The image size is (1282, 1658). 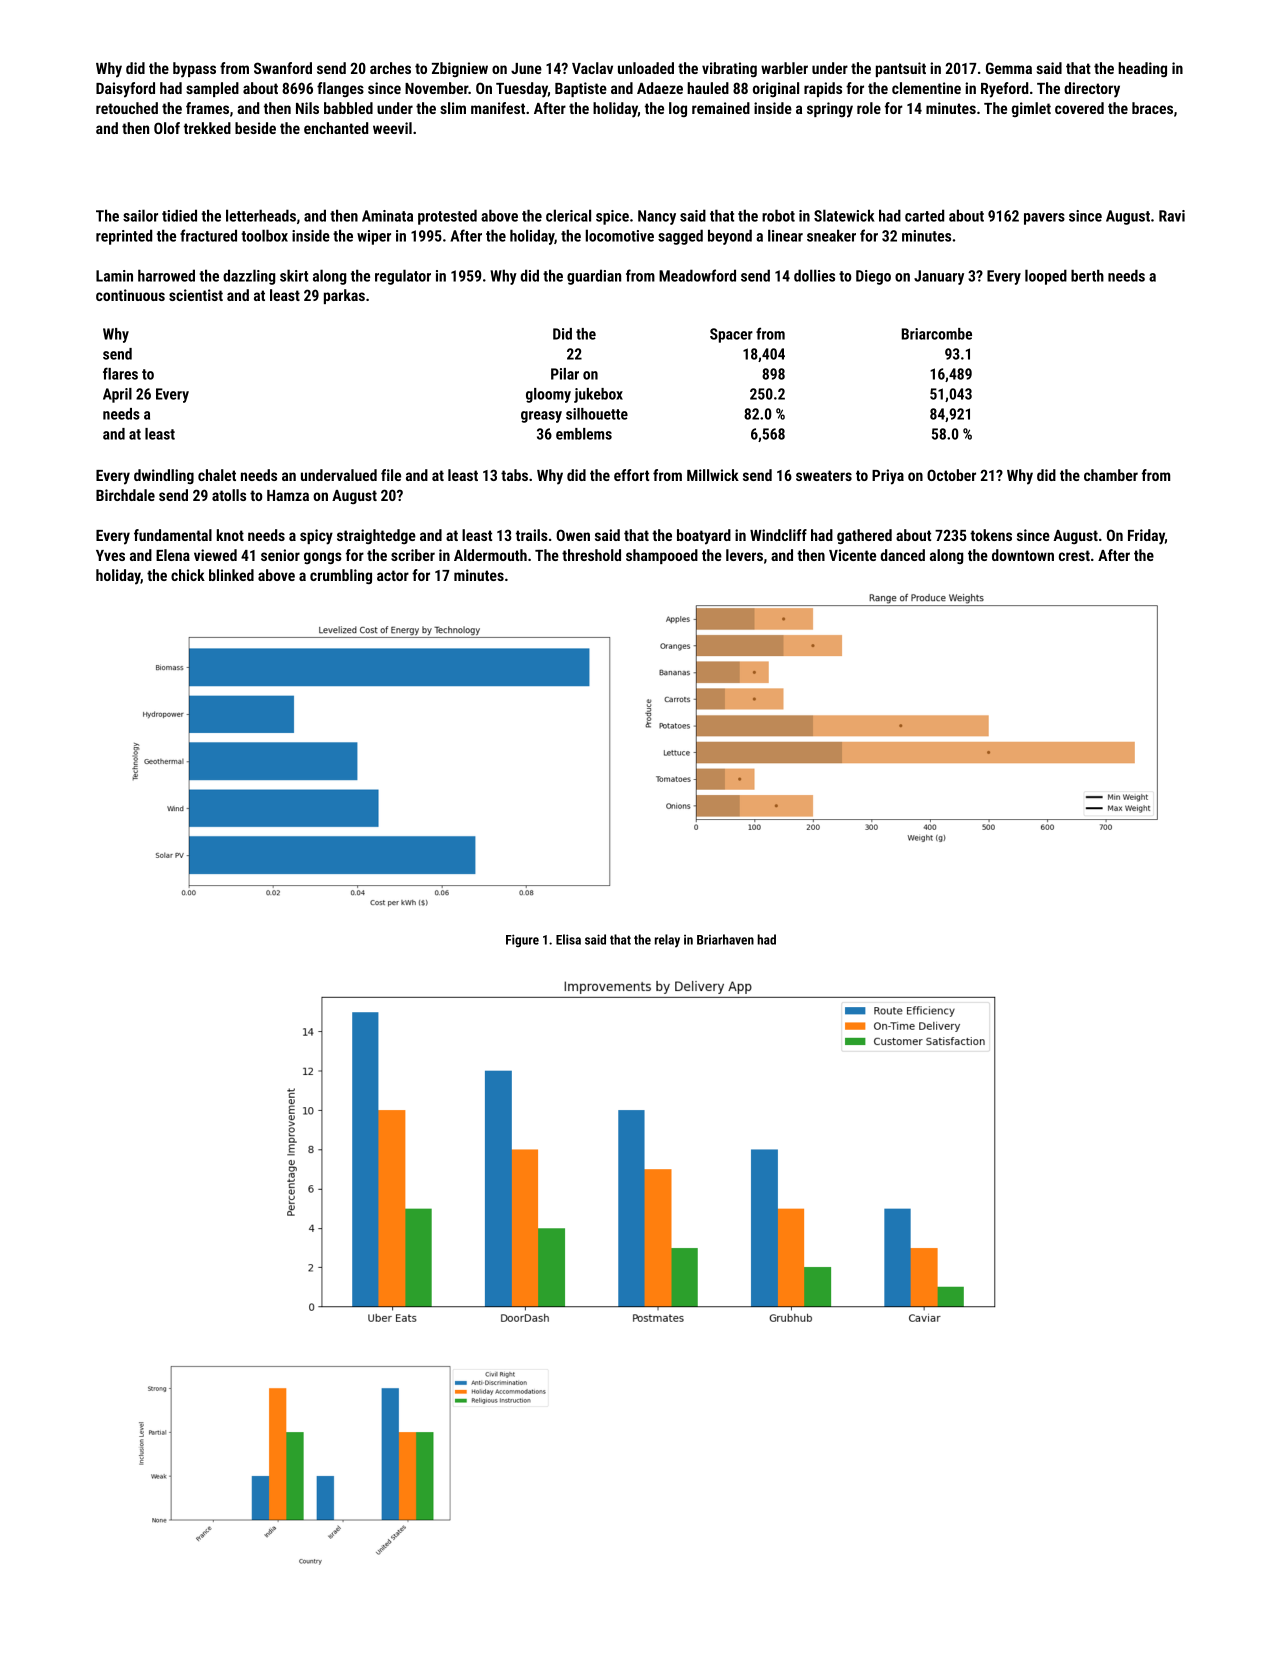 What do you see at coordinates (646, 68) in the screenshot?
I see `unloaded` at bounding box center [646, 68].
